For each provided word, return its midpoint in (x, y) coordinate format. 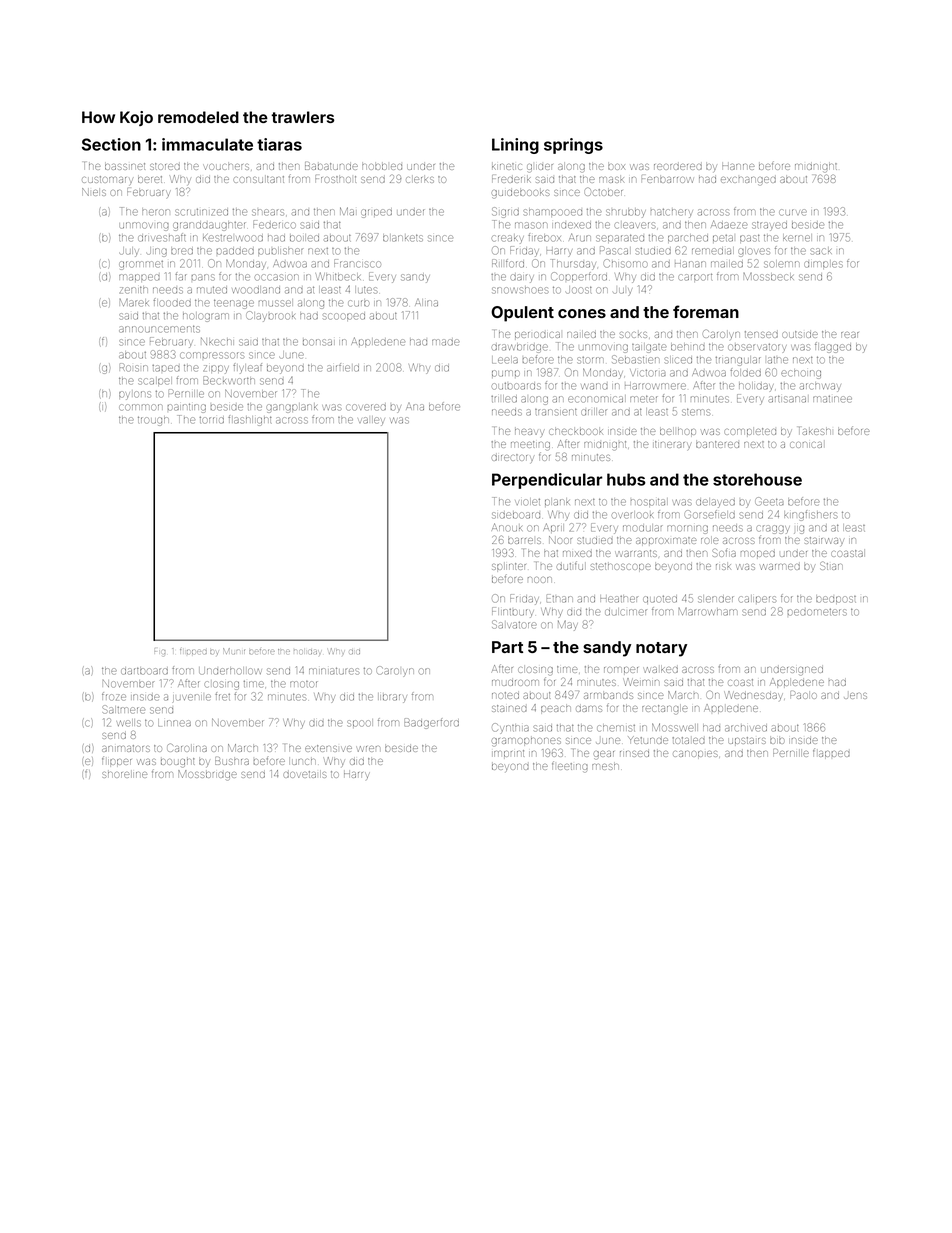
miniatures (333, 671)
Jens (855, 696)
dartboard (144, 671)
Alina (427, 303)
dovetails (305, 774)
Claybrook (271, 316)
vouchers (227, 167)
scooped (344, 316)
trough (153, 421)
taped (165, 368)
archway (820, 387)
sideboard (516, 515)
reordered (678, 167)
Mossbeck (769, 277)
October (604, 192)
